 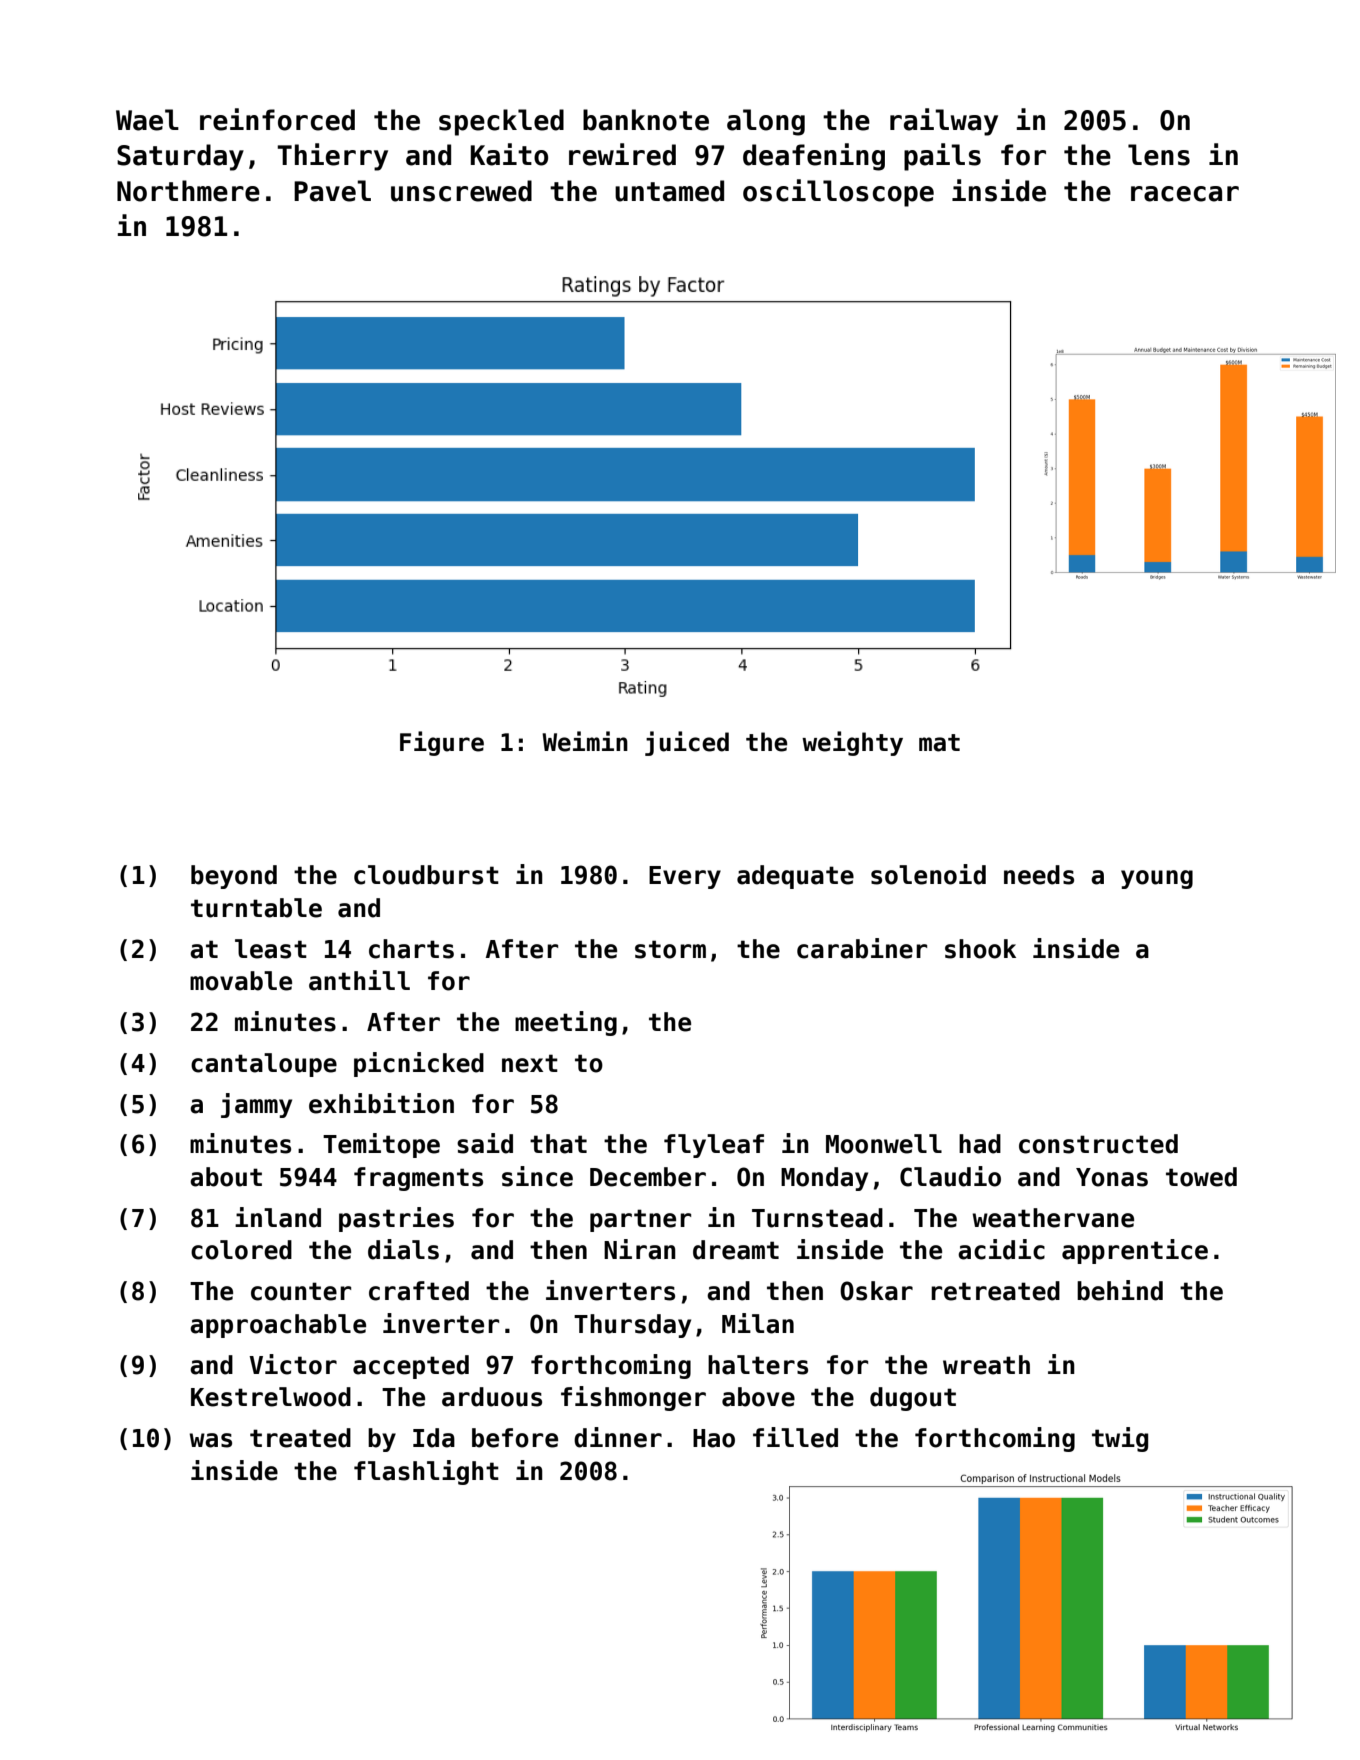 What do you see at coordinates (241, 1250) in the screenshot?
I see `colored` at bounding box center [241, 1250].
